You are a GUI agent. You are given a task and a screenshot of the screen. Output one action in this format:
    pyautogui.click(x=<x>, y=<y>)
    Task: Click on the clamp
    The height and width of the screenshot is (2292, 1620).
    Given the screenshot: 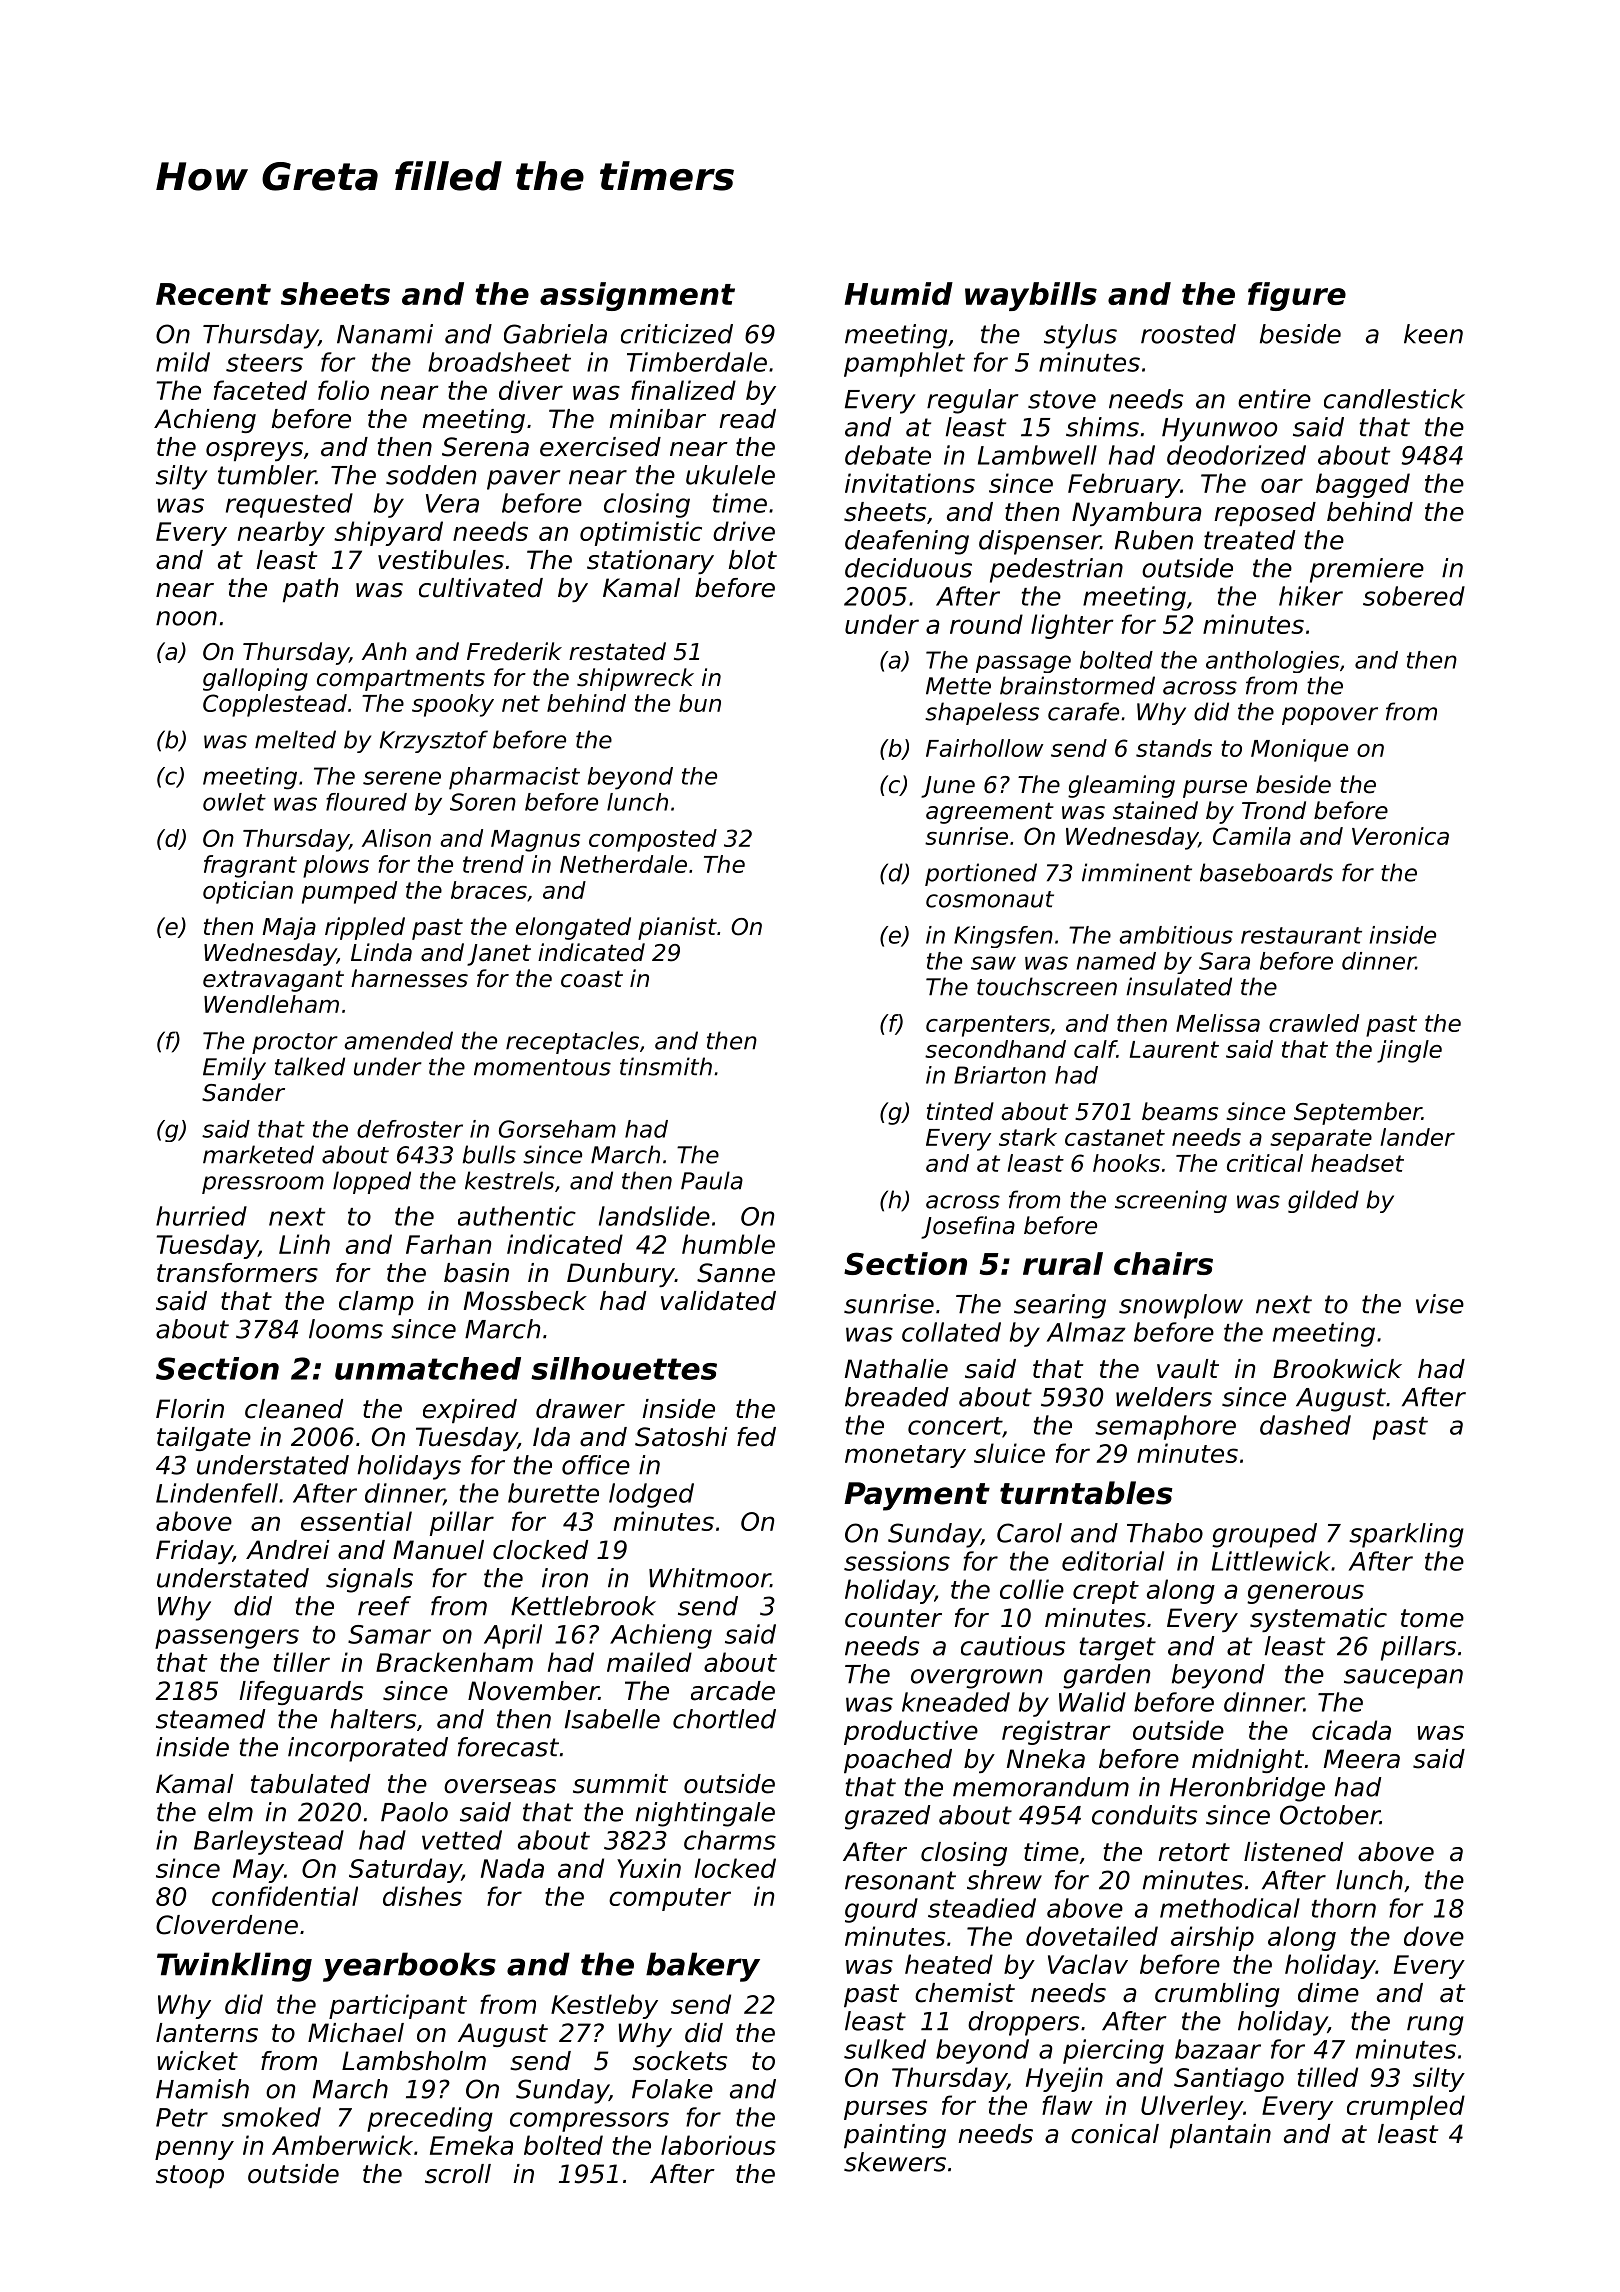 What is the action you would take?
    pyautogui.click(x=376, y=1303)
